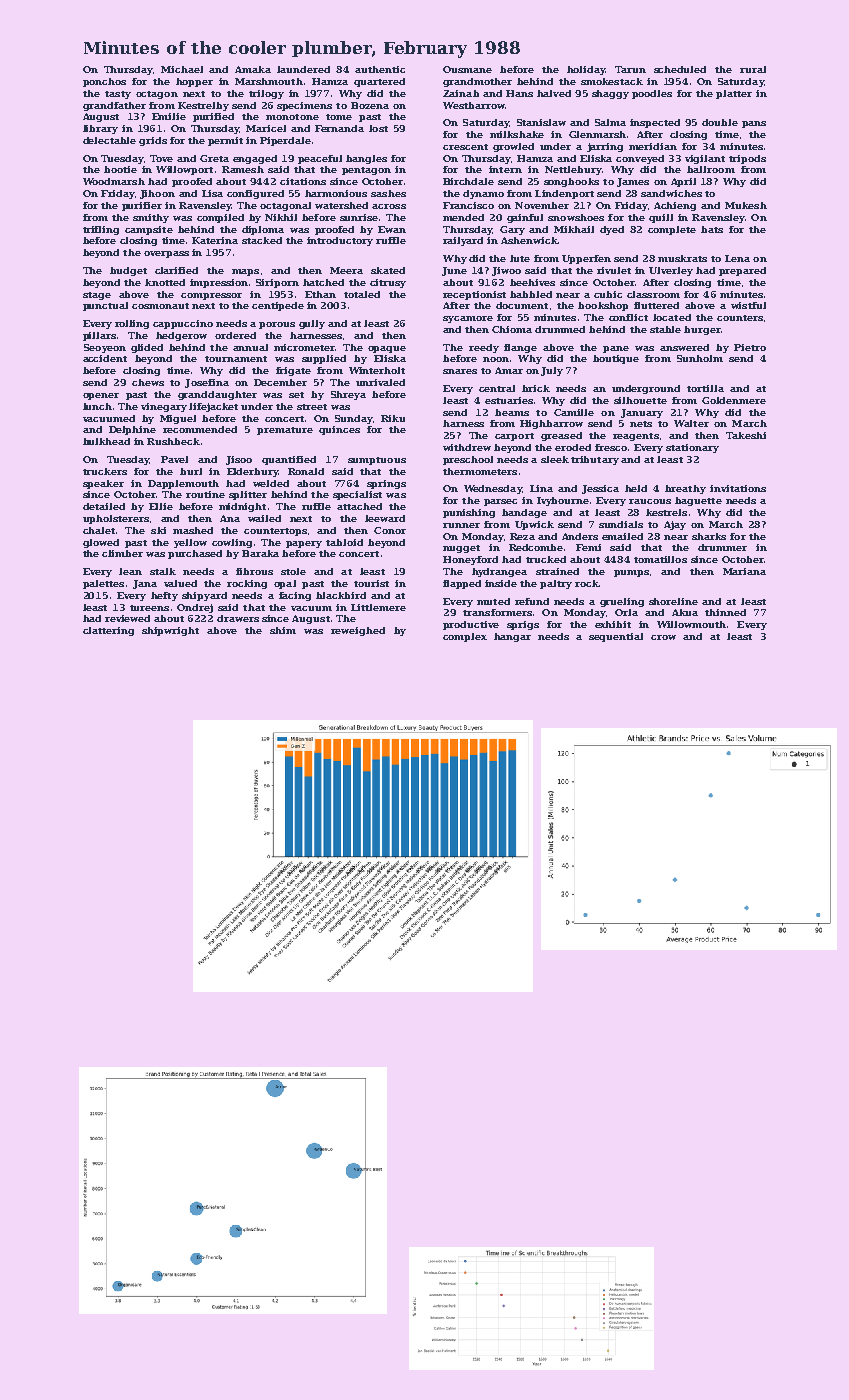 This image has height=1400, width=849. I want to click on Ousmane, so click(467, 69).
